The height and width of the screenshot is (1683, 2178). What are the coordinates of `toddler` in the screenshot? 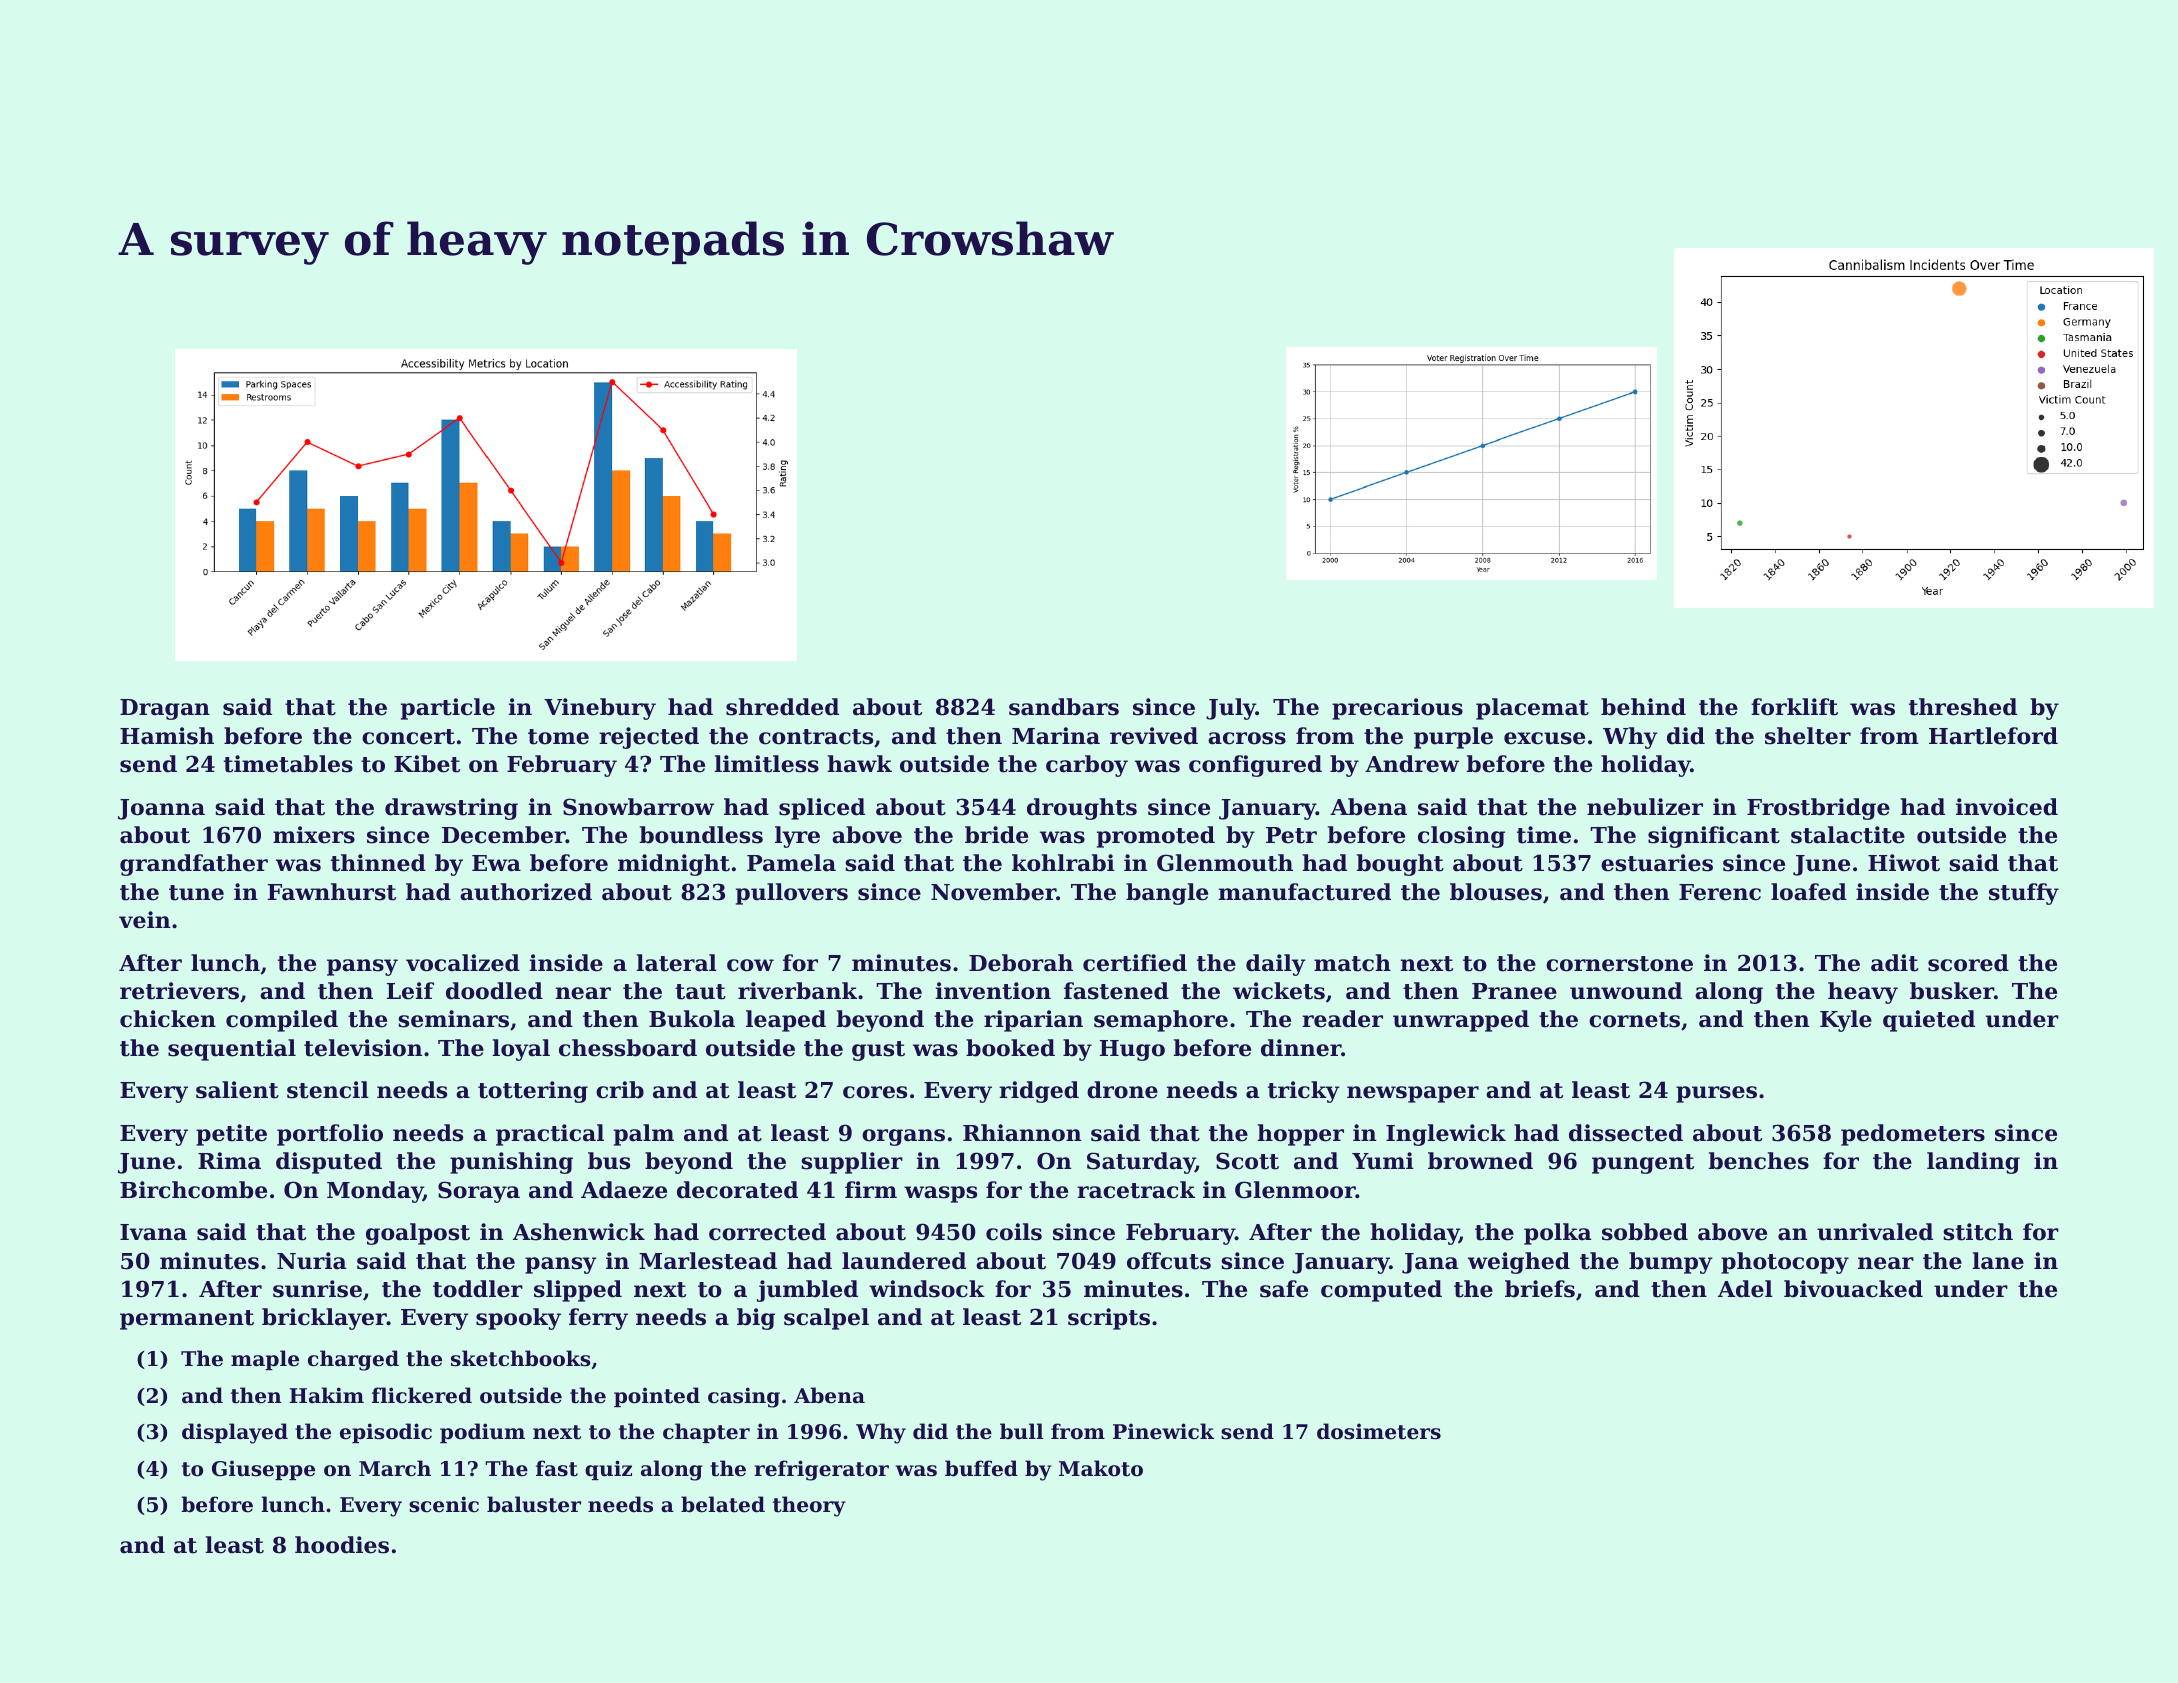 It's located at (478, 1289).
